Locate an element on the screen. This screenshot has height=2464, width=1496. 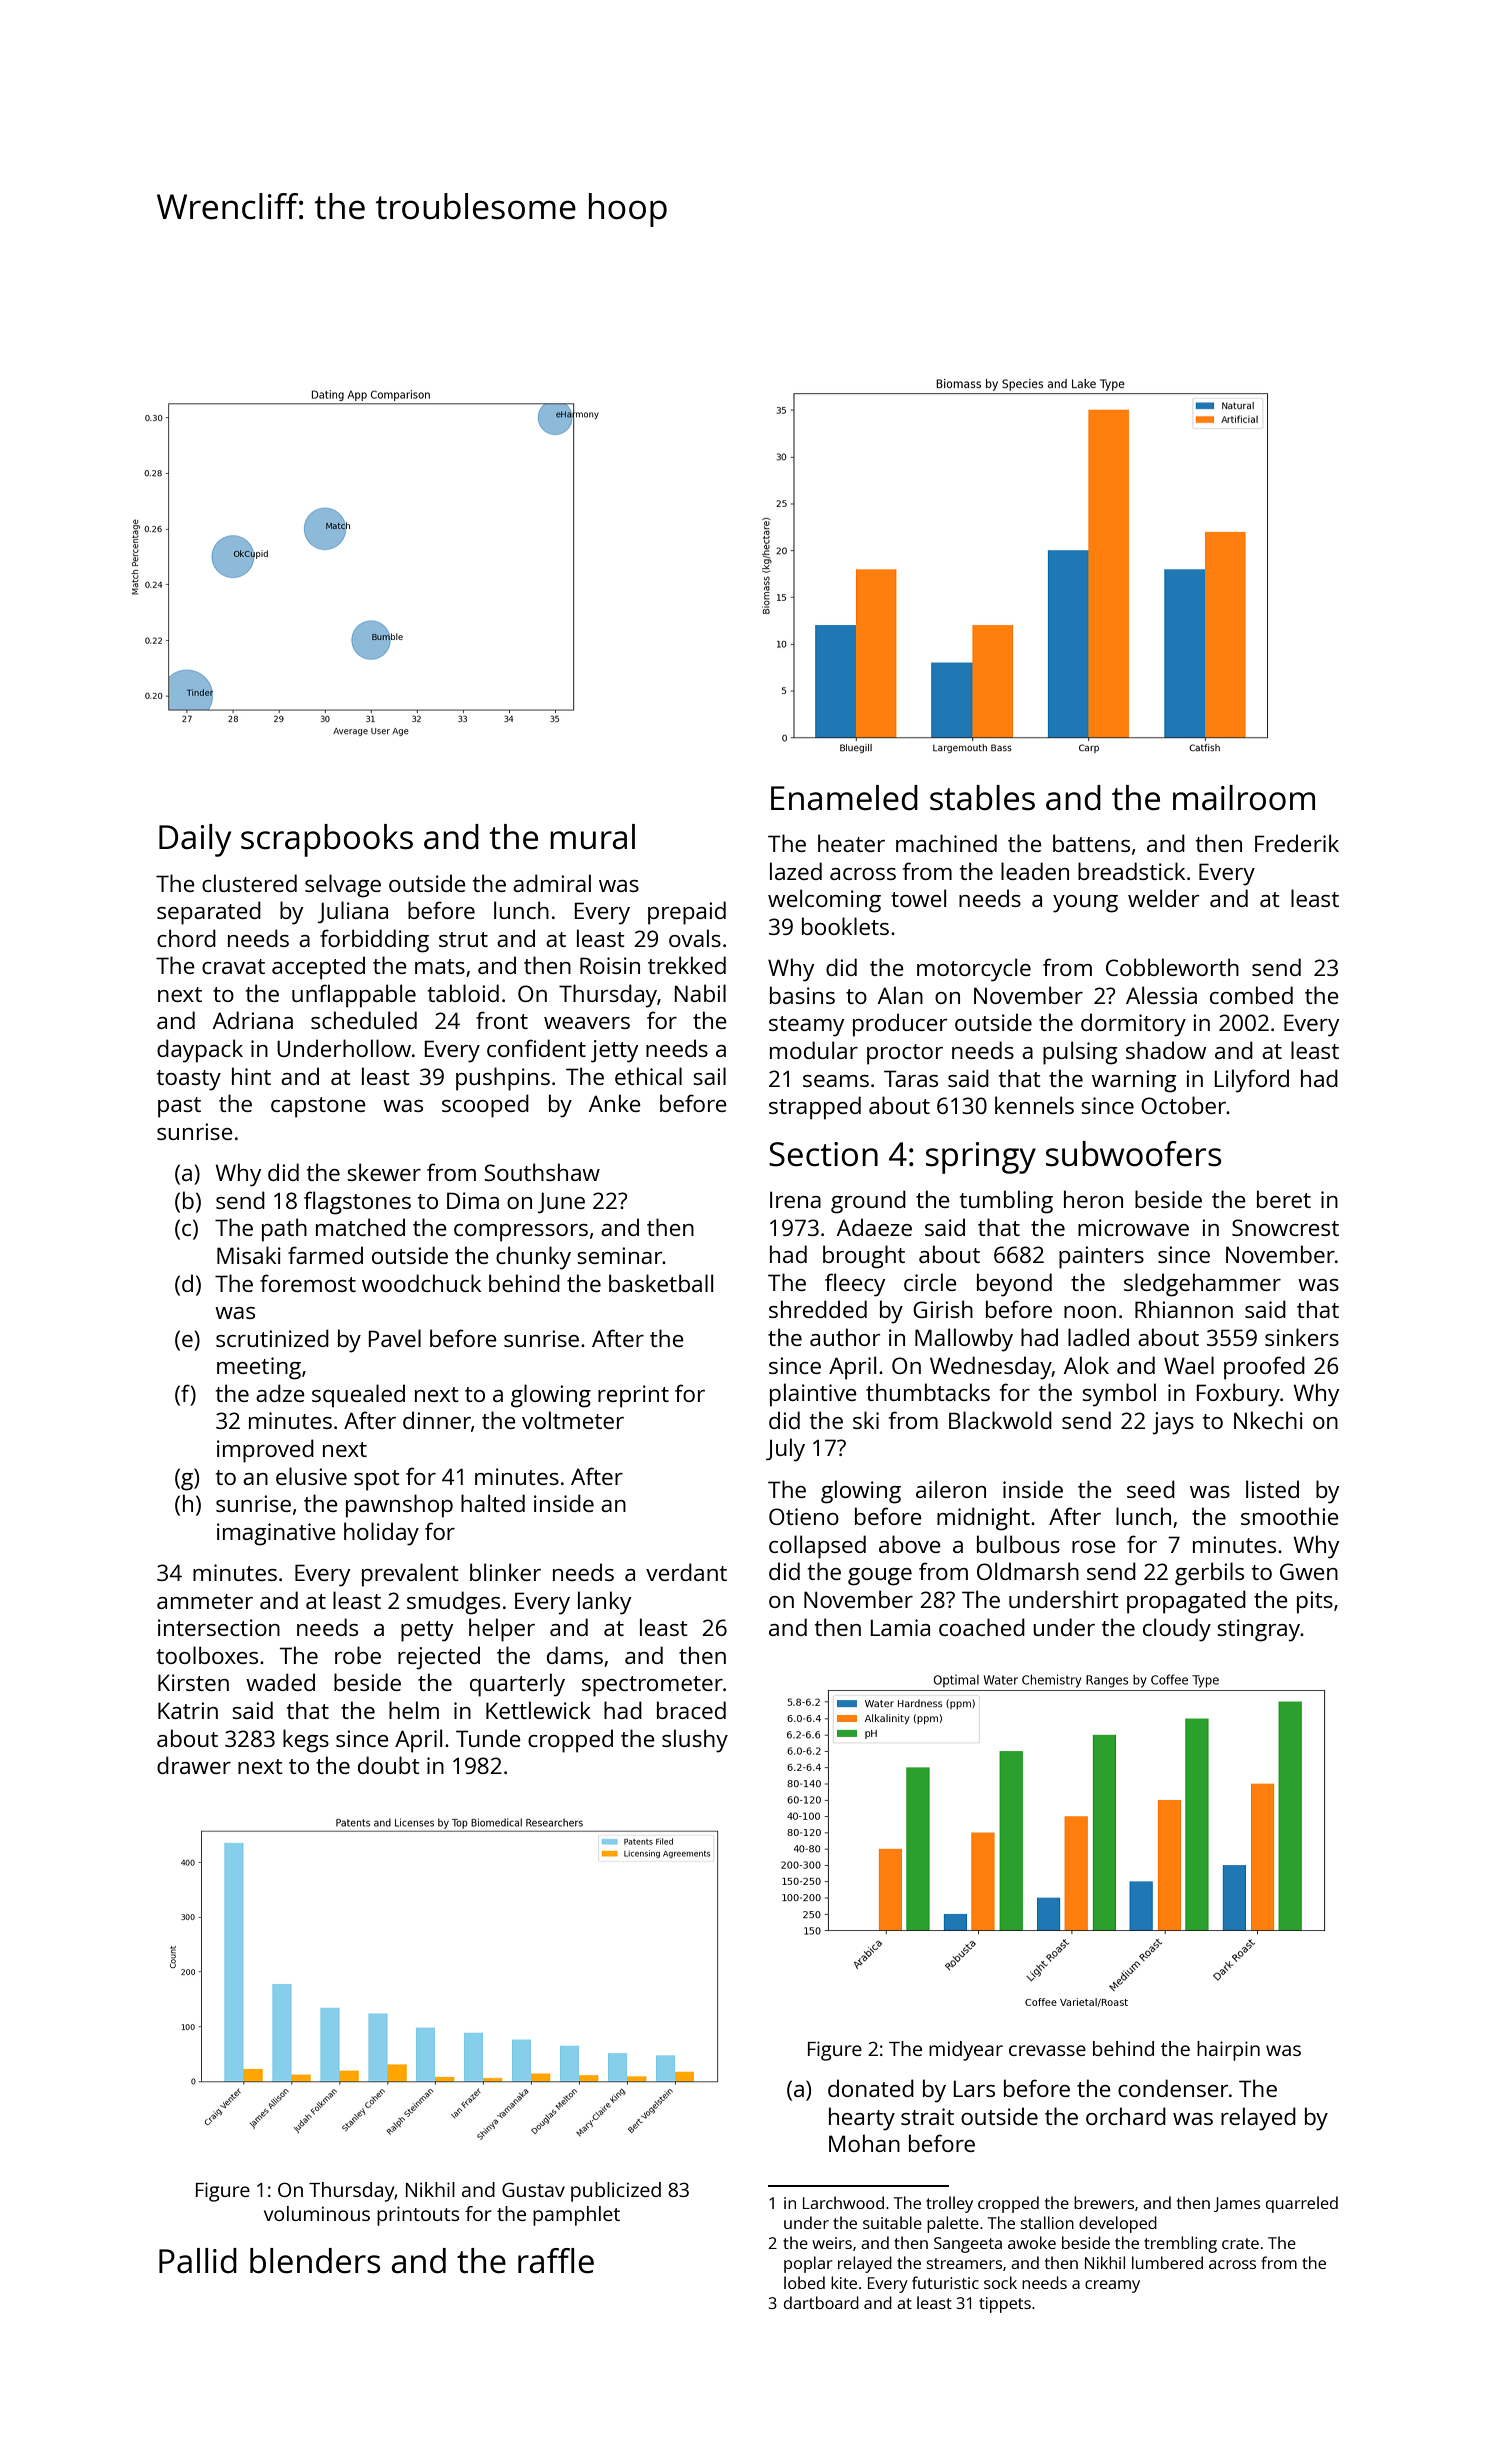
Gwen is located at coordinates (1309, 1571).
